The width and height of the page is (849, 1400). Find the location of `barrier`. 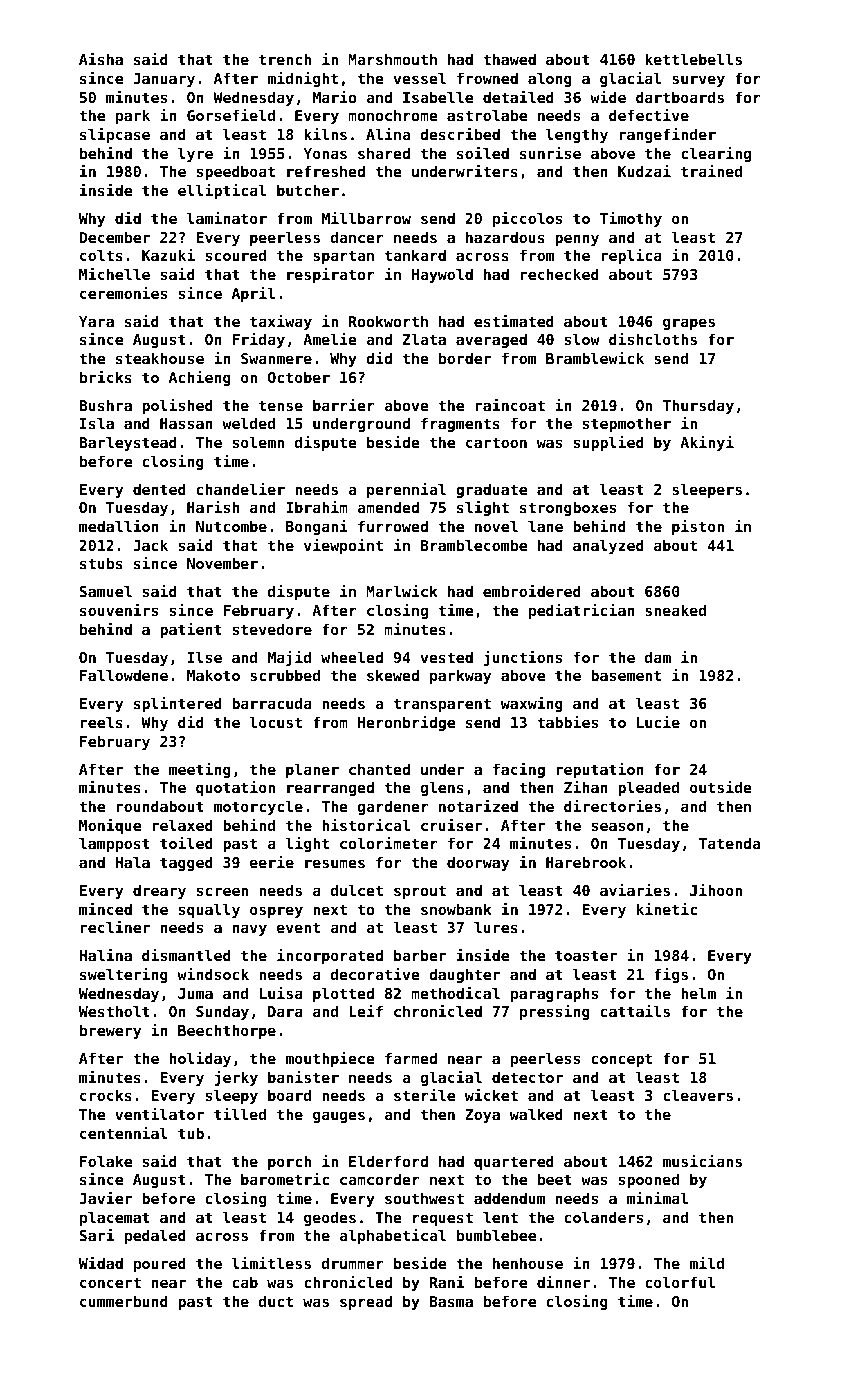

barrier is located at coordinates (344, 405).
